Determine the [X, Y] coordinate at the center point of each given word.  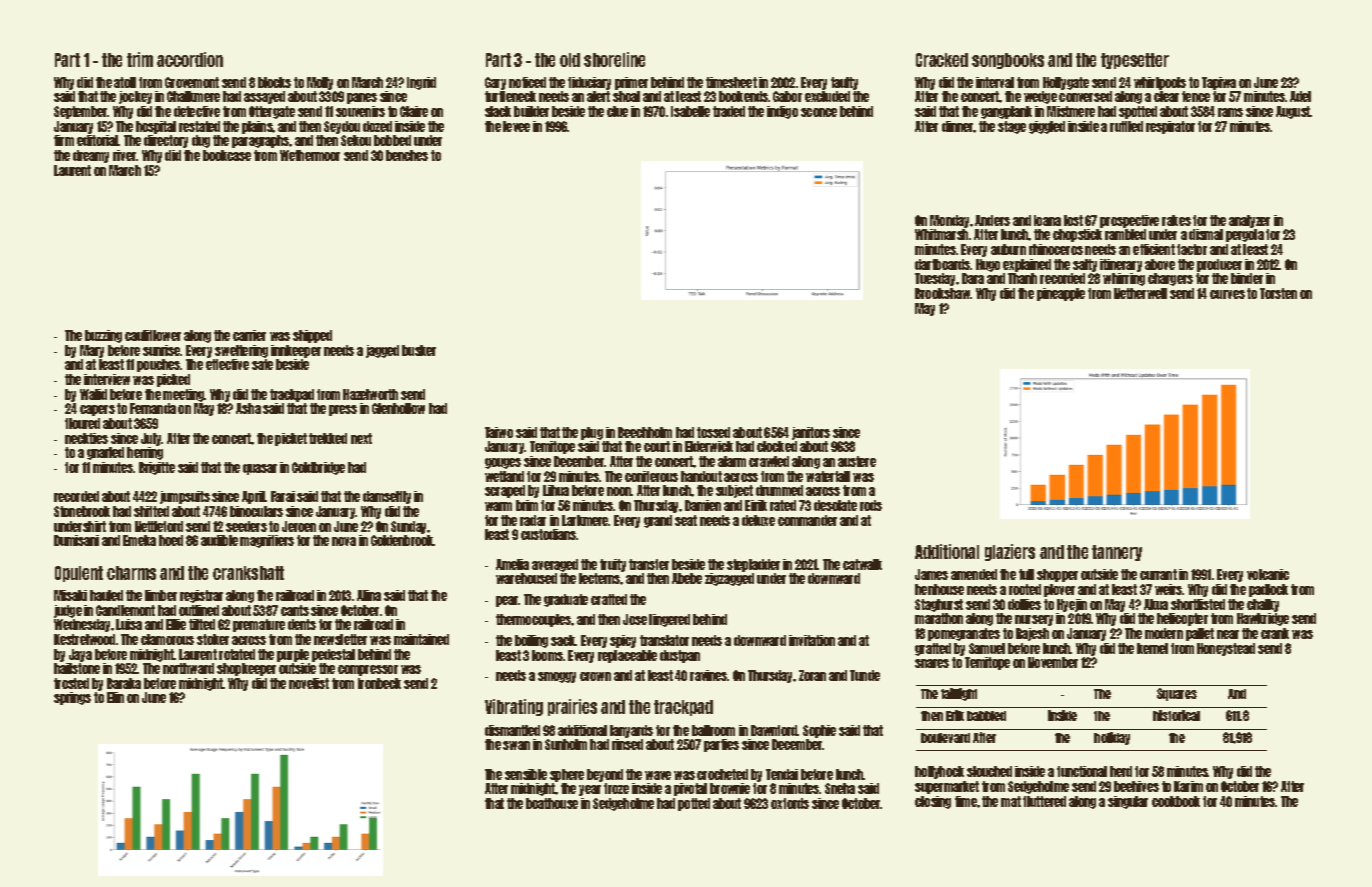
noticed [527, 82]
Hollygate [1066, 83]
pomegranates [964, 634]
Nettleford [159, 526]
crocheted [722, 774]
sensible [526, 774]
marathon [939, 618]
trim [140, 59]
